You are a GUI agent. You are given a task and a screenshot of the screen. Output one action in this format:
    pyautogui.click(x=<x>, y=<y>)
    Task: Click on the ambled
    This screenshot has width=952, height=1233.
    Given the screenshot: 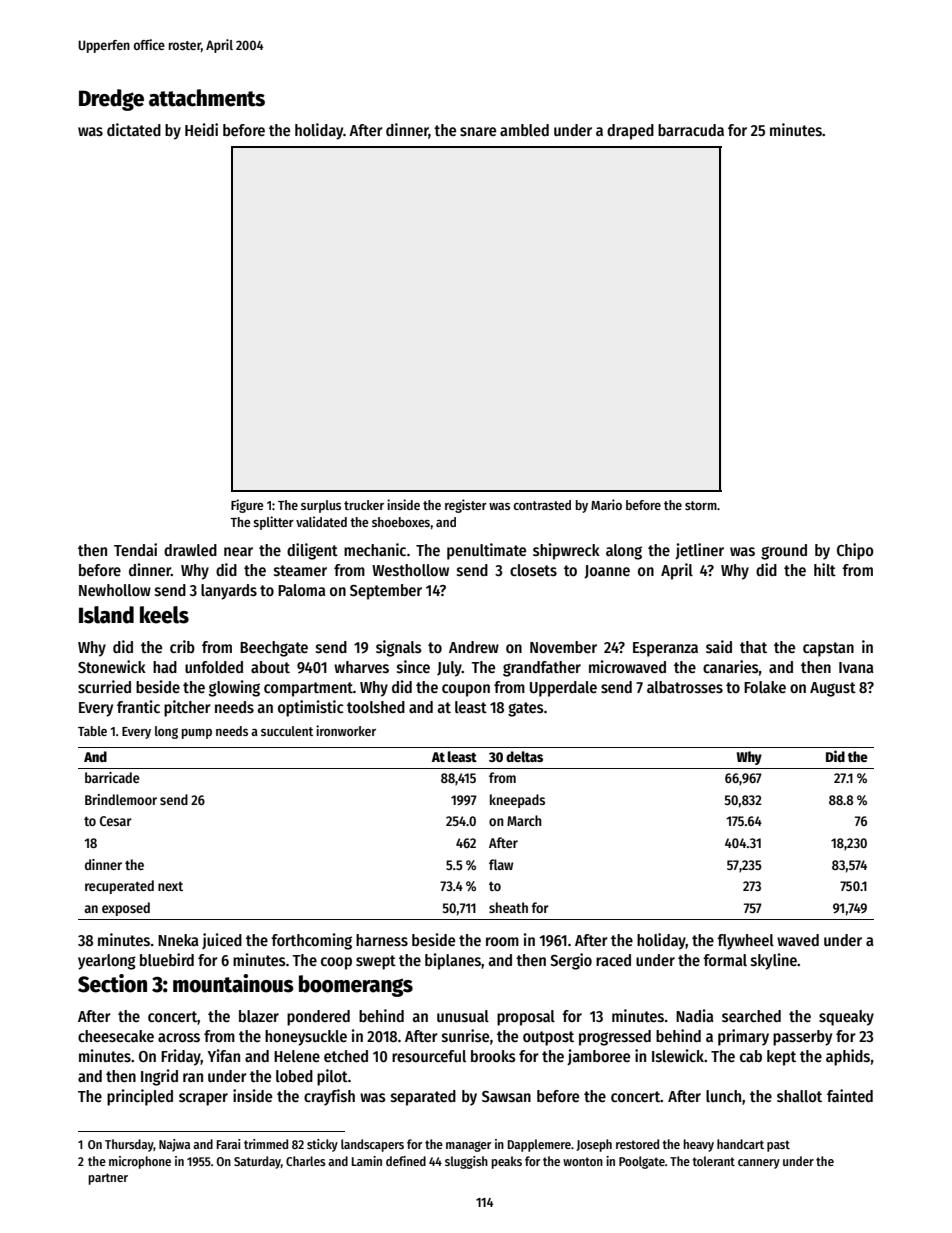 What is the action you would take?
    pyautogui.click(x=524, y=130)
